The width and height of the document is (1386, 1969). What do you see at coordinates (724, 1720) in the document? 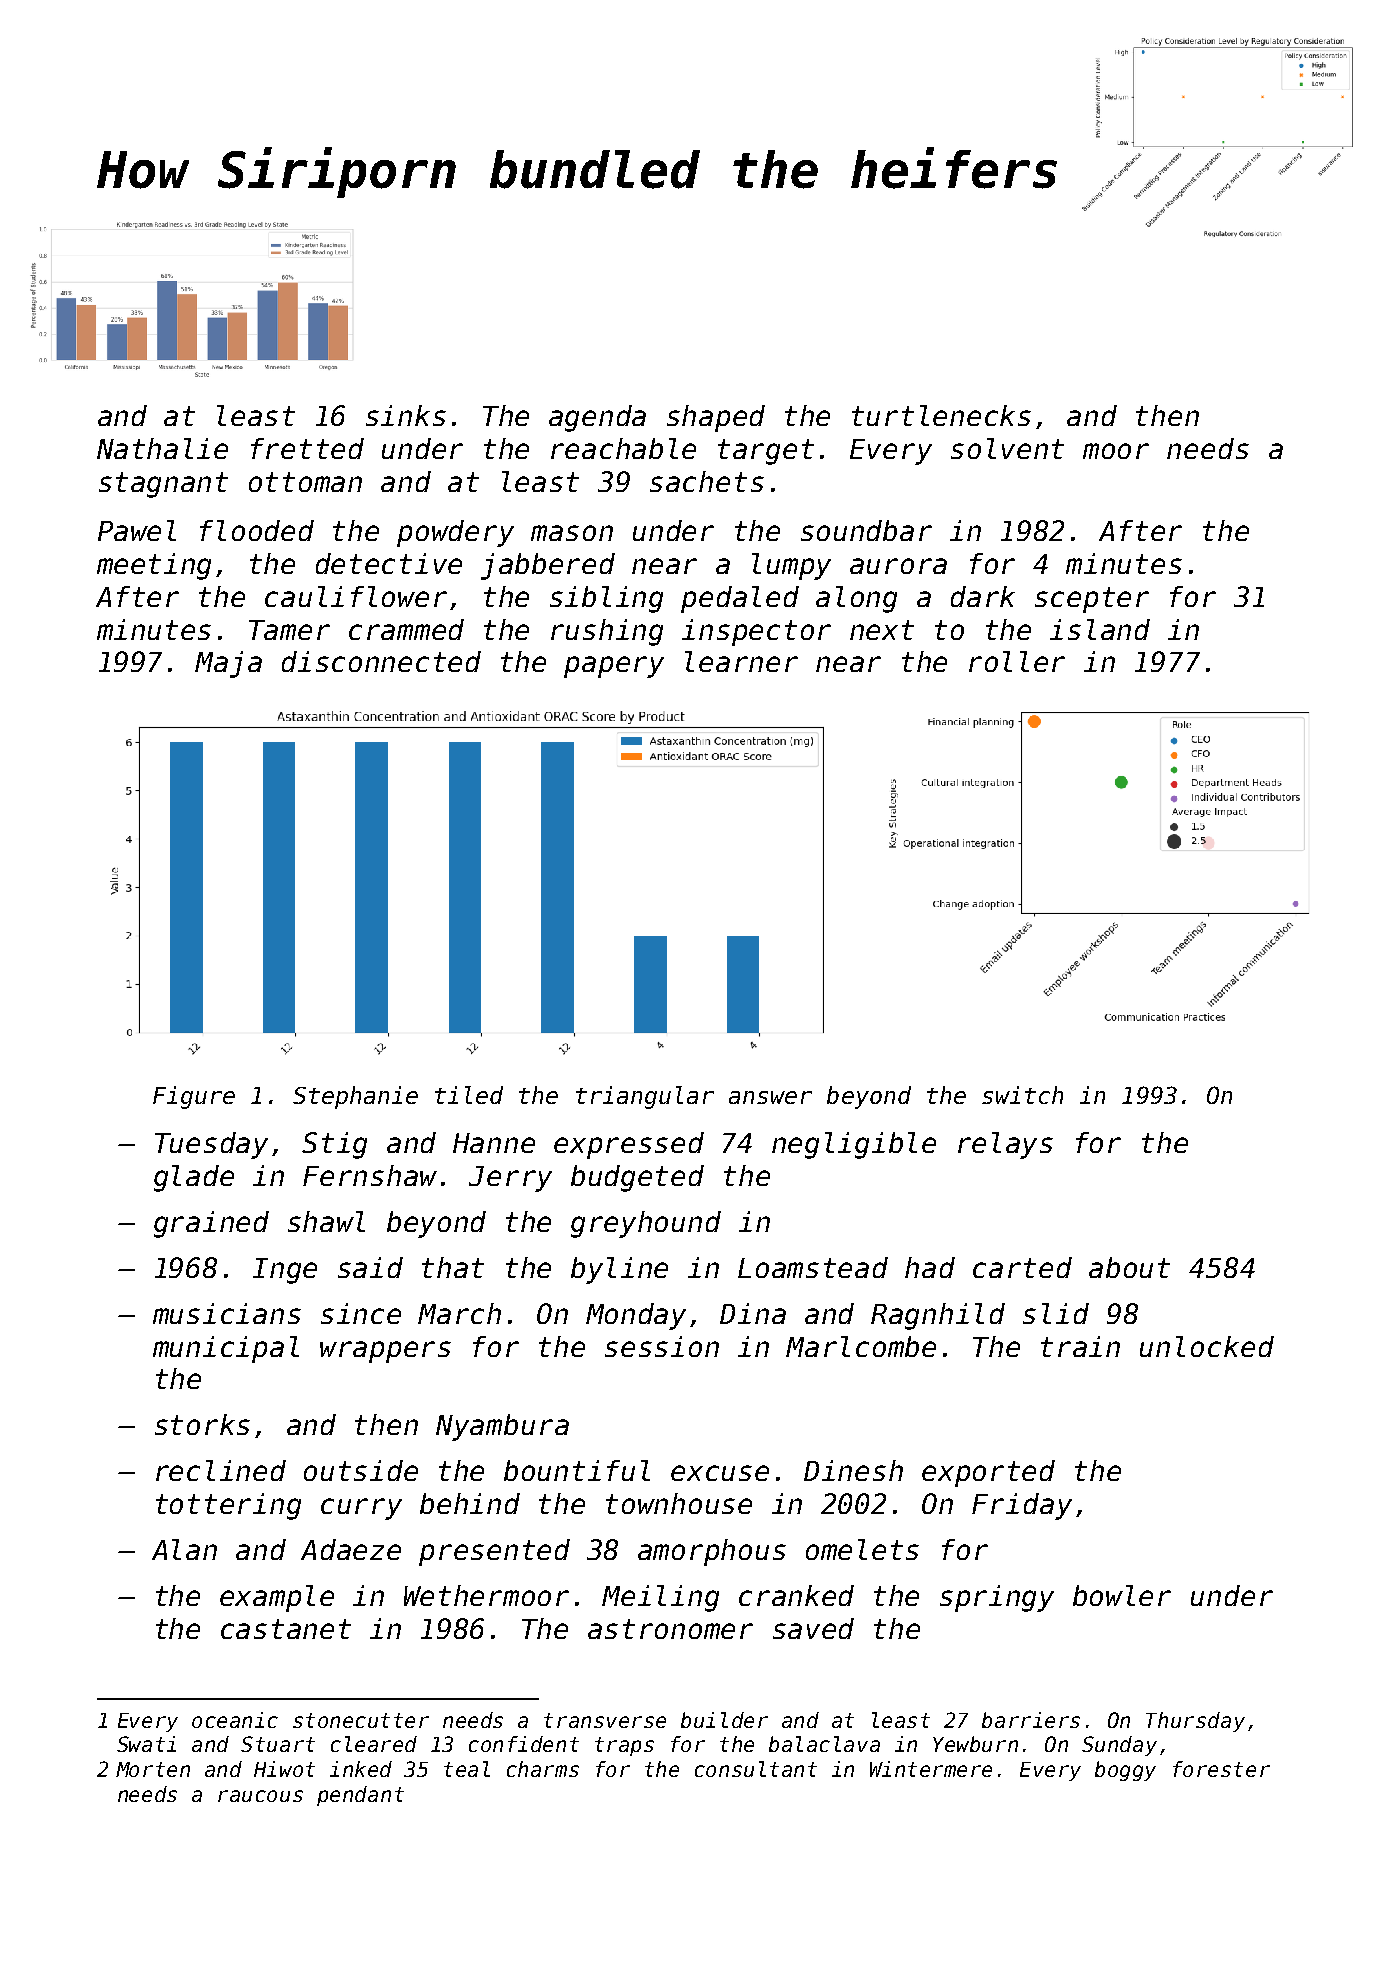
I see `builder` at bounding box center [724, 1720].
